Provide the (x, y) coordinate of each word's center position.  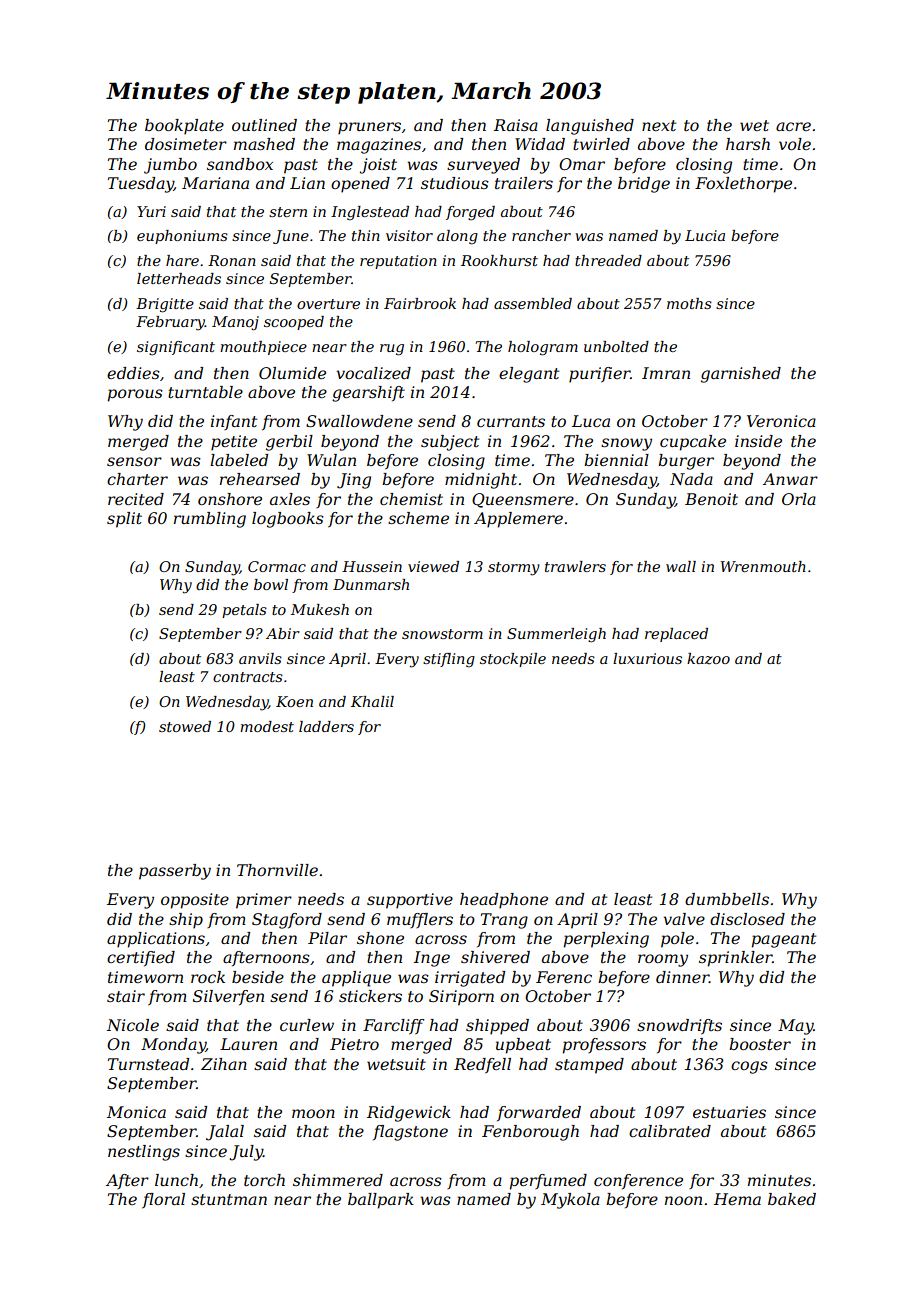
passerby (175, 872)
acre (793, 126)
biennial (616, 460)
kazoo (708, 659)
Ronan (232, 260)
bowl (271, 584)
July (246, 1153)
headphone (504, 901)
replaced (676, 635)
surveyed (483, 166)
